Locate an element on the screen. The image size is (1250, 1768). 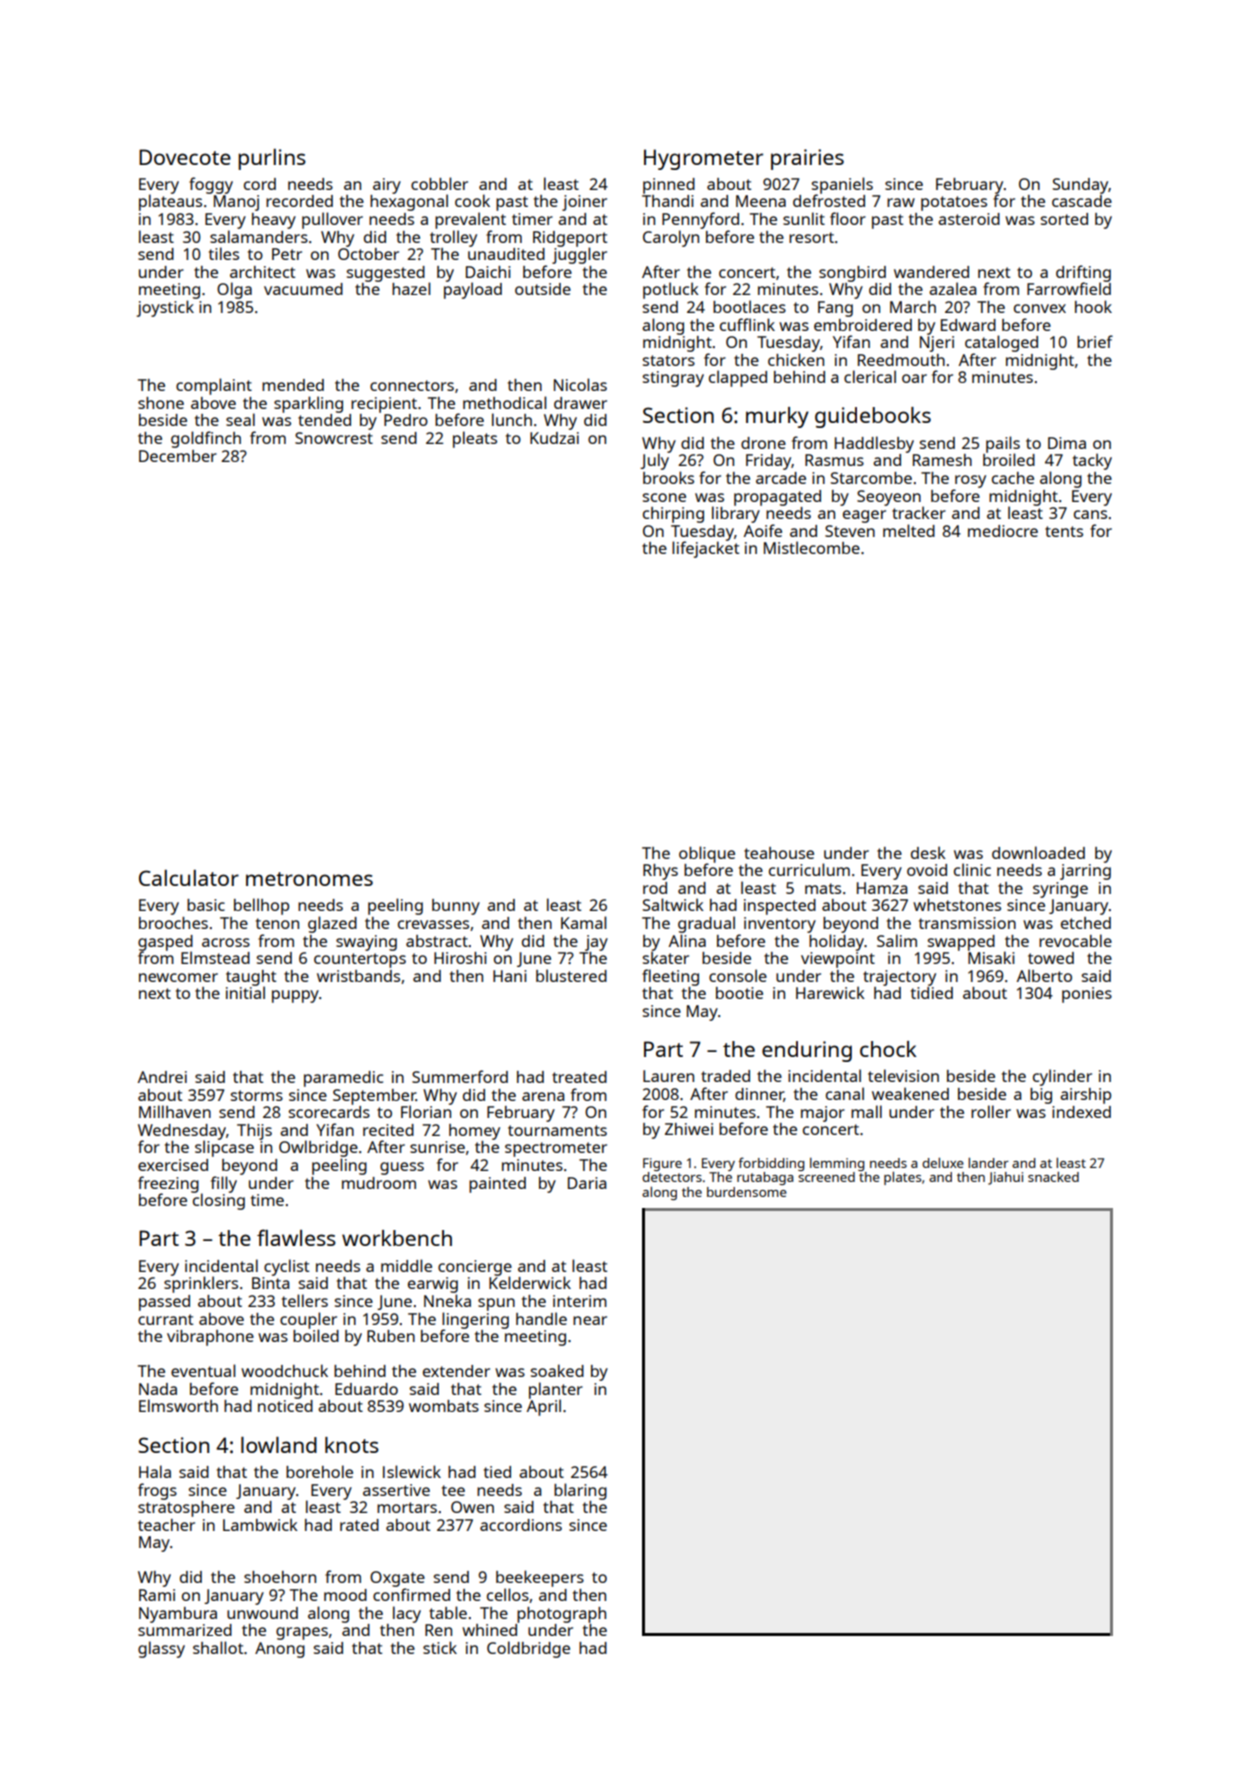
Lauren is located at coordinates (668, 1076).
